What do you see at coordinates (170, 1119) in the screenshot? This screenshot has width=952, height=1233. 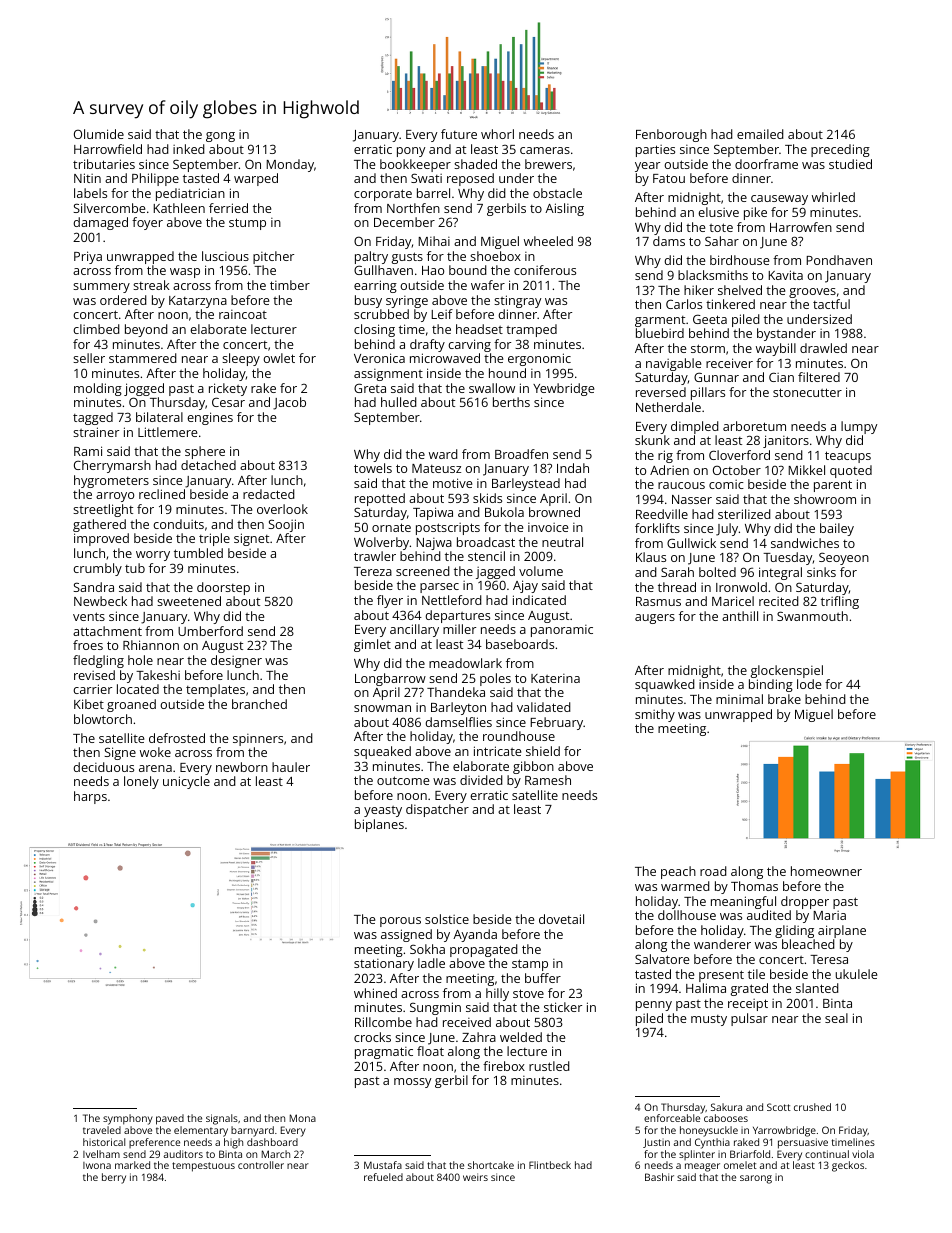 I see `paved` at bounding box center [170, 1119].
